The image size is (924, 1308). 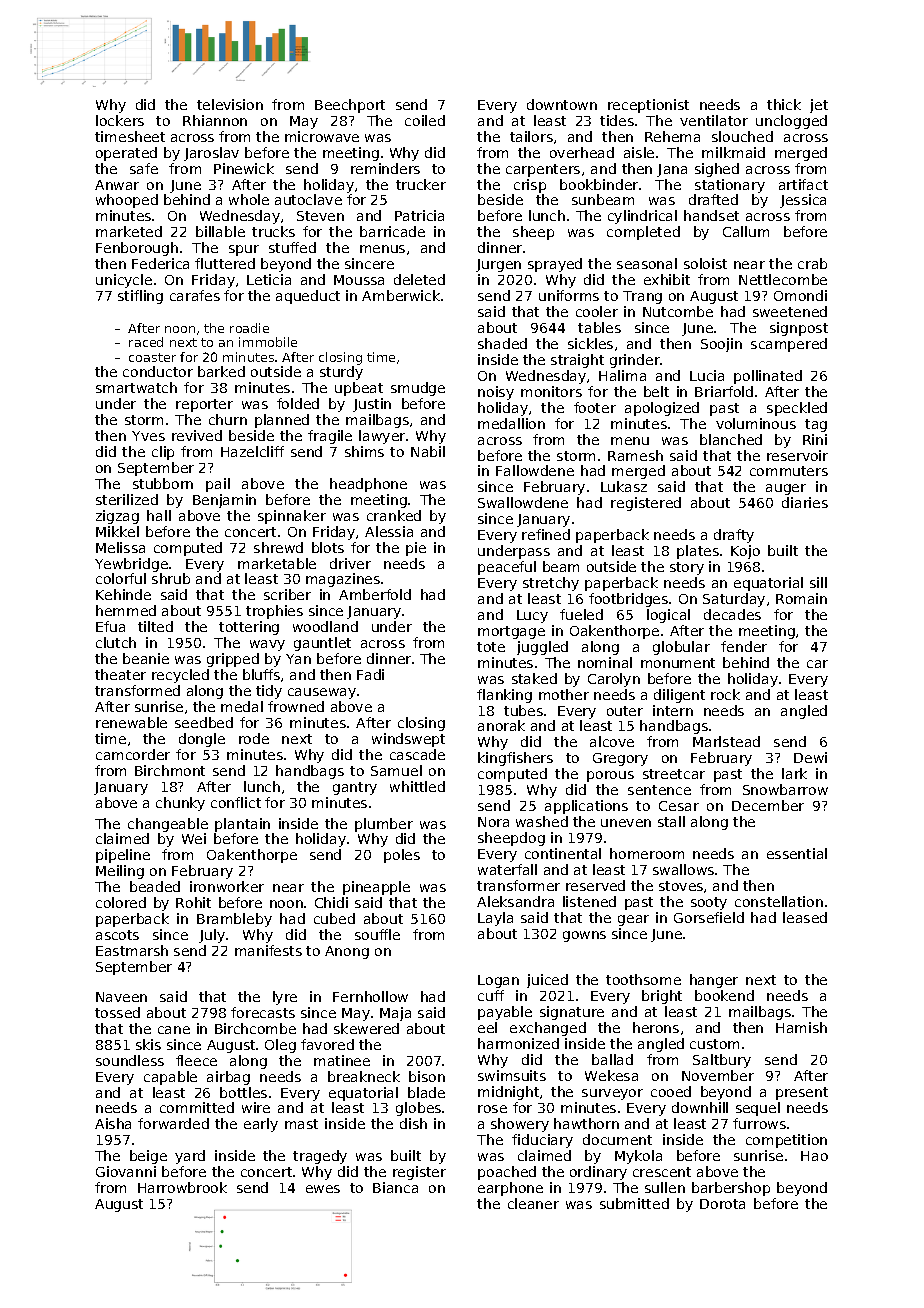 I want to click on television, so click(x=230, y=104).
